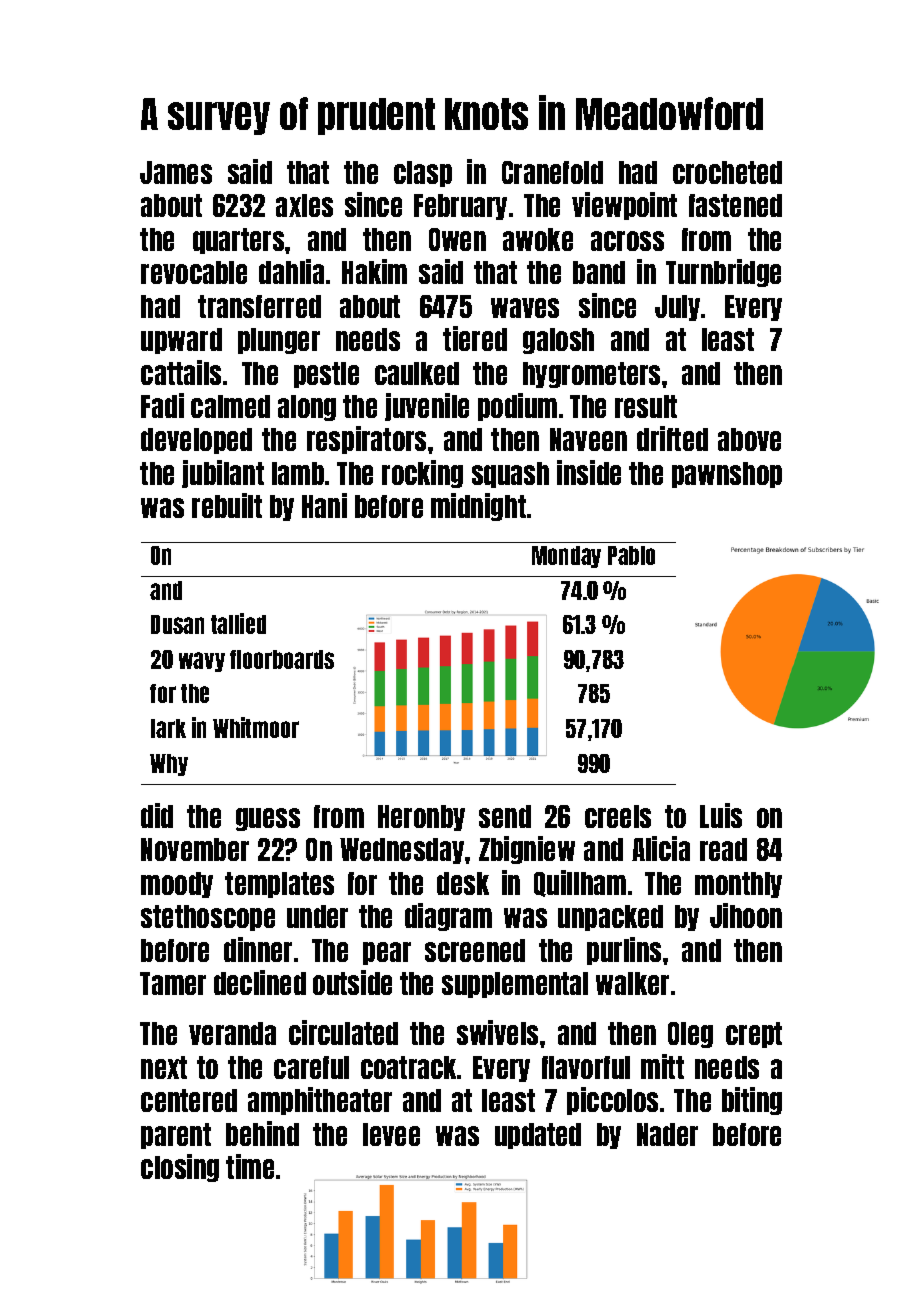  What do you see at coordinates (176, 172) in the image?
I see `James` at bounding box center [176, 172].
